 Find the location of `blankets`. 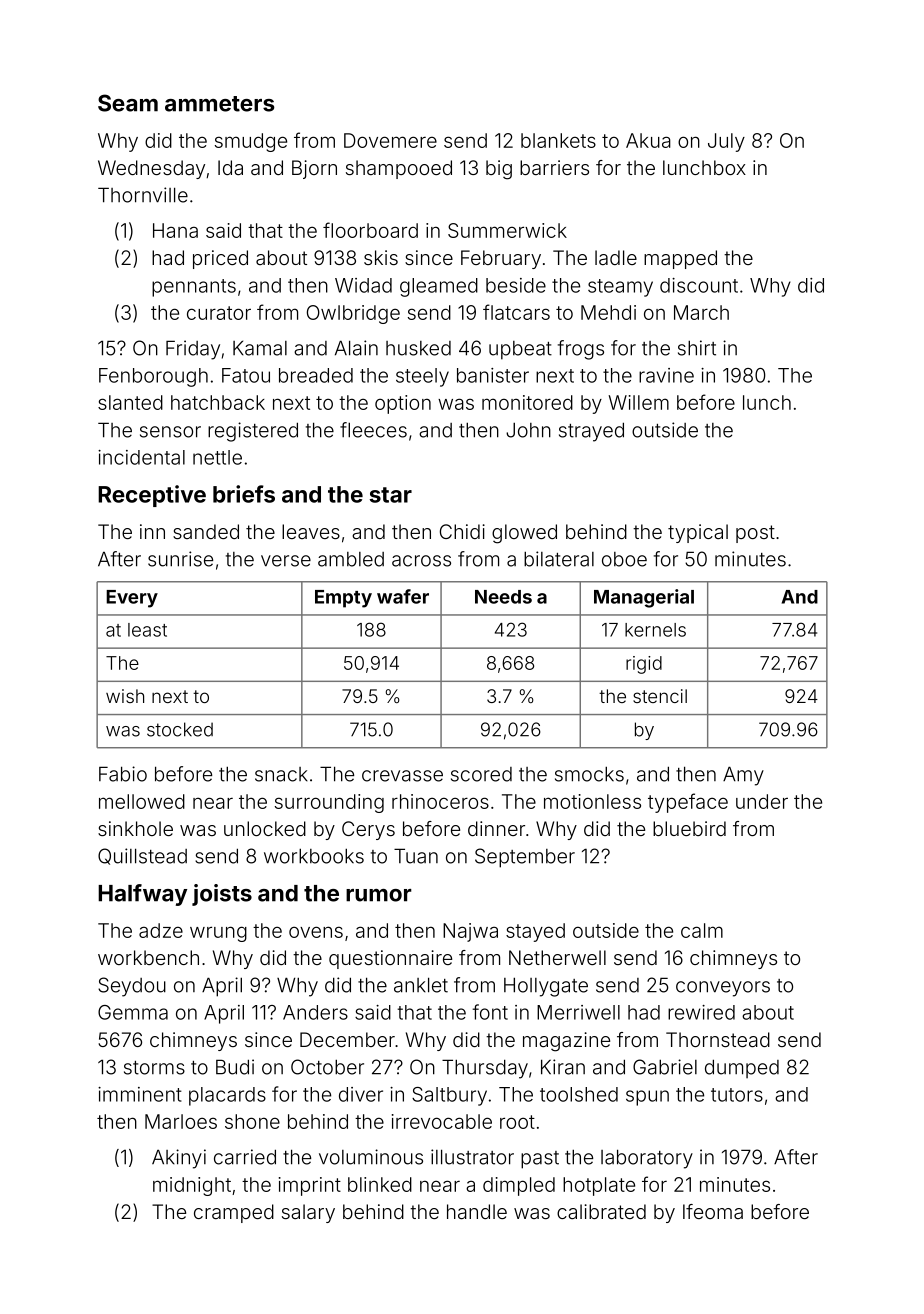

blankets is located at coordinates (558, 140).
